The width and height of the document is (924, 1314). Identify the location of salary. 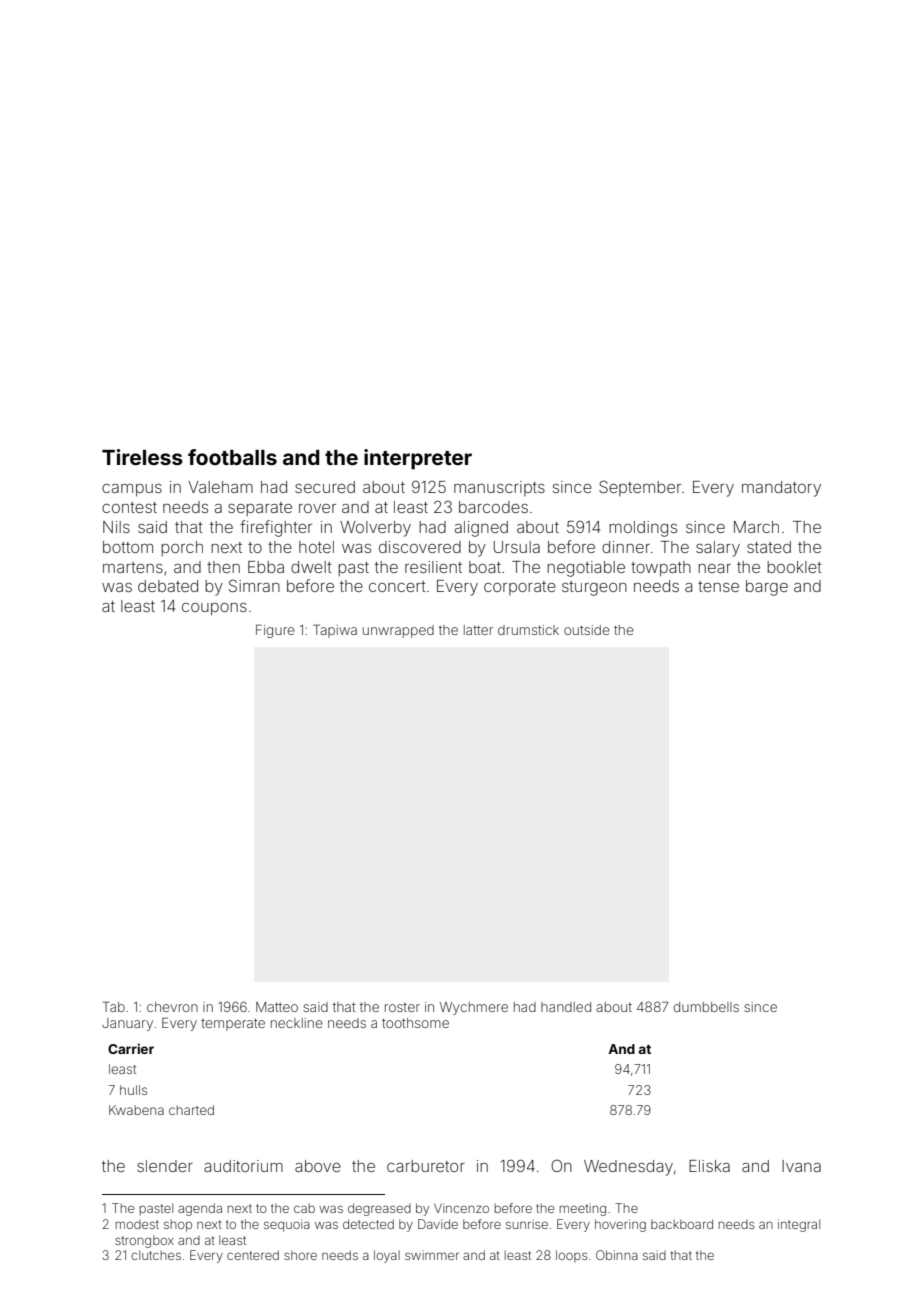
(718, 549).
